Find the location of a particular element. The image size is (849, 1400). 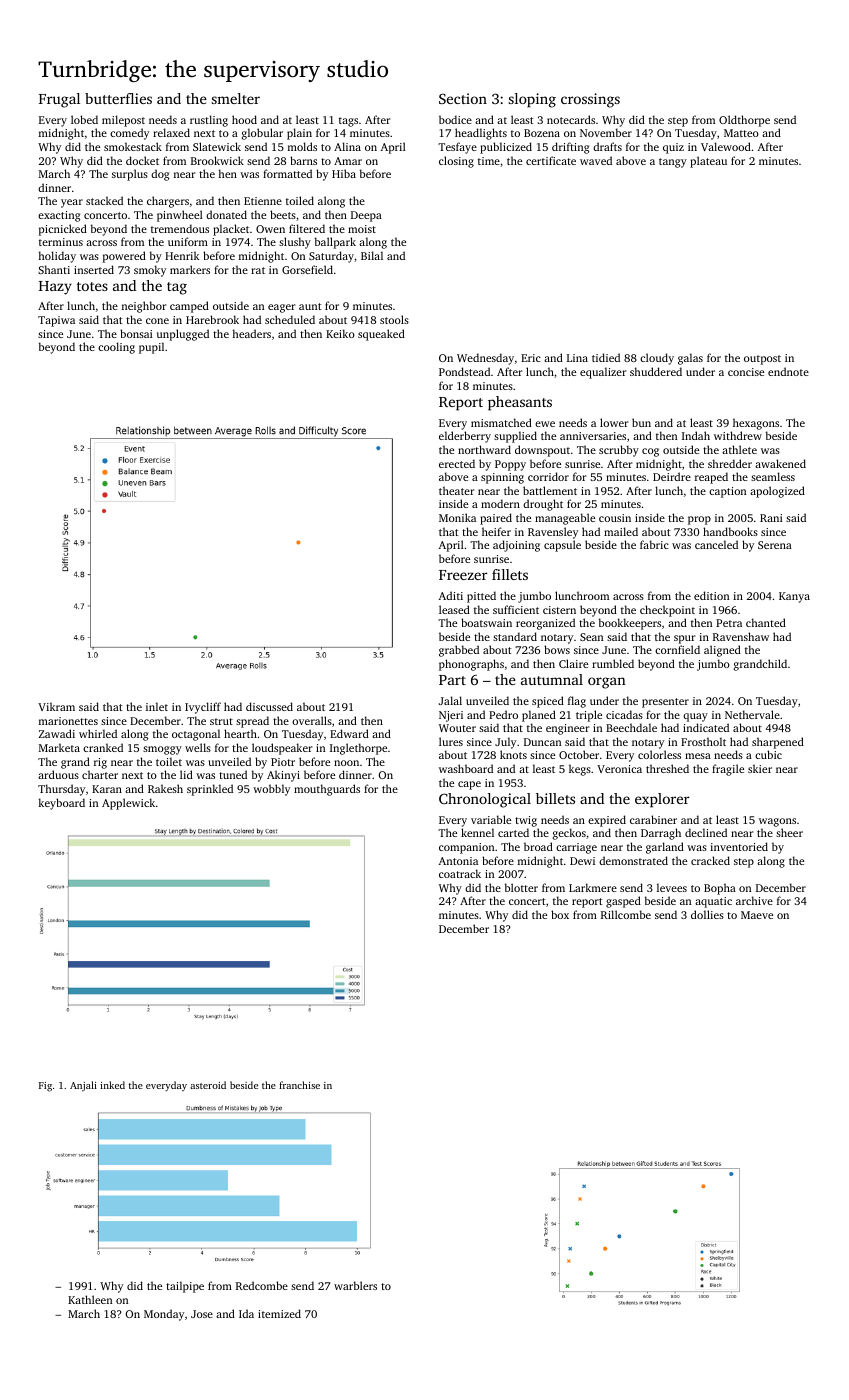

scrubby is located at coordinates (619, 451).
